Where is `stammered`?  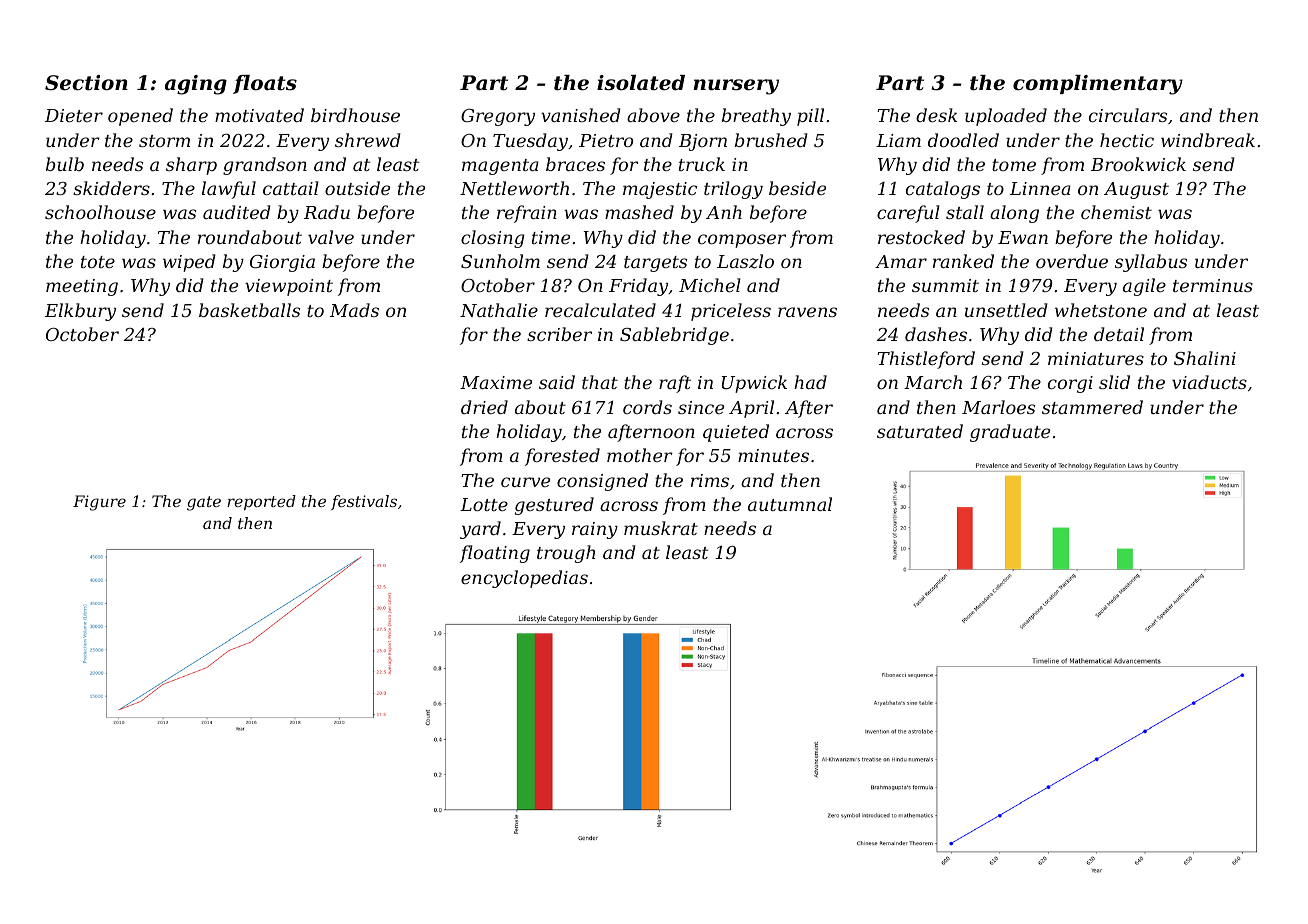
stammered is located at coordinates (1092, 407).
